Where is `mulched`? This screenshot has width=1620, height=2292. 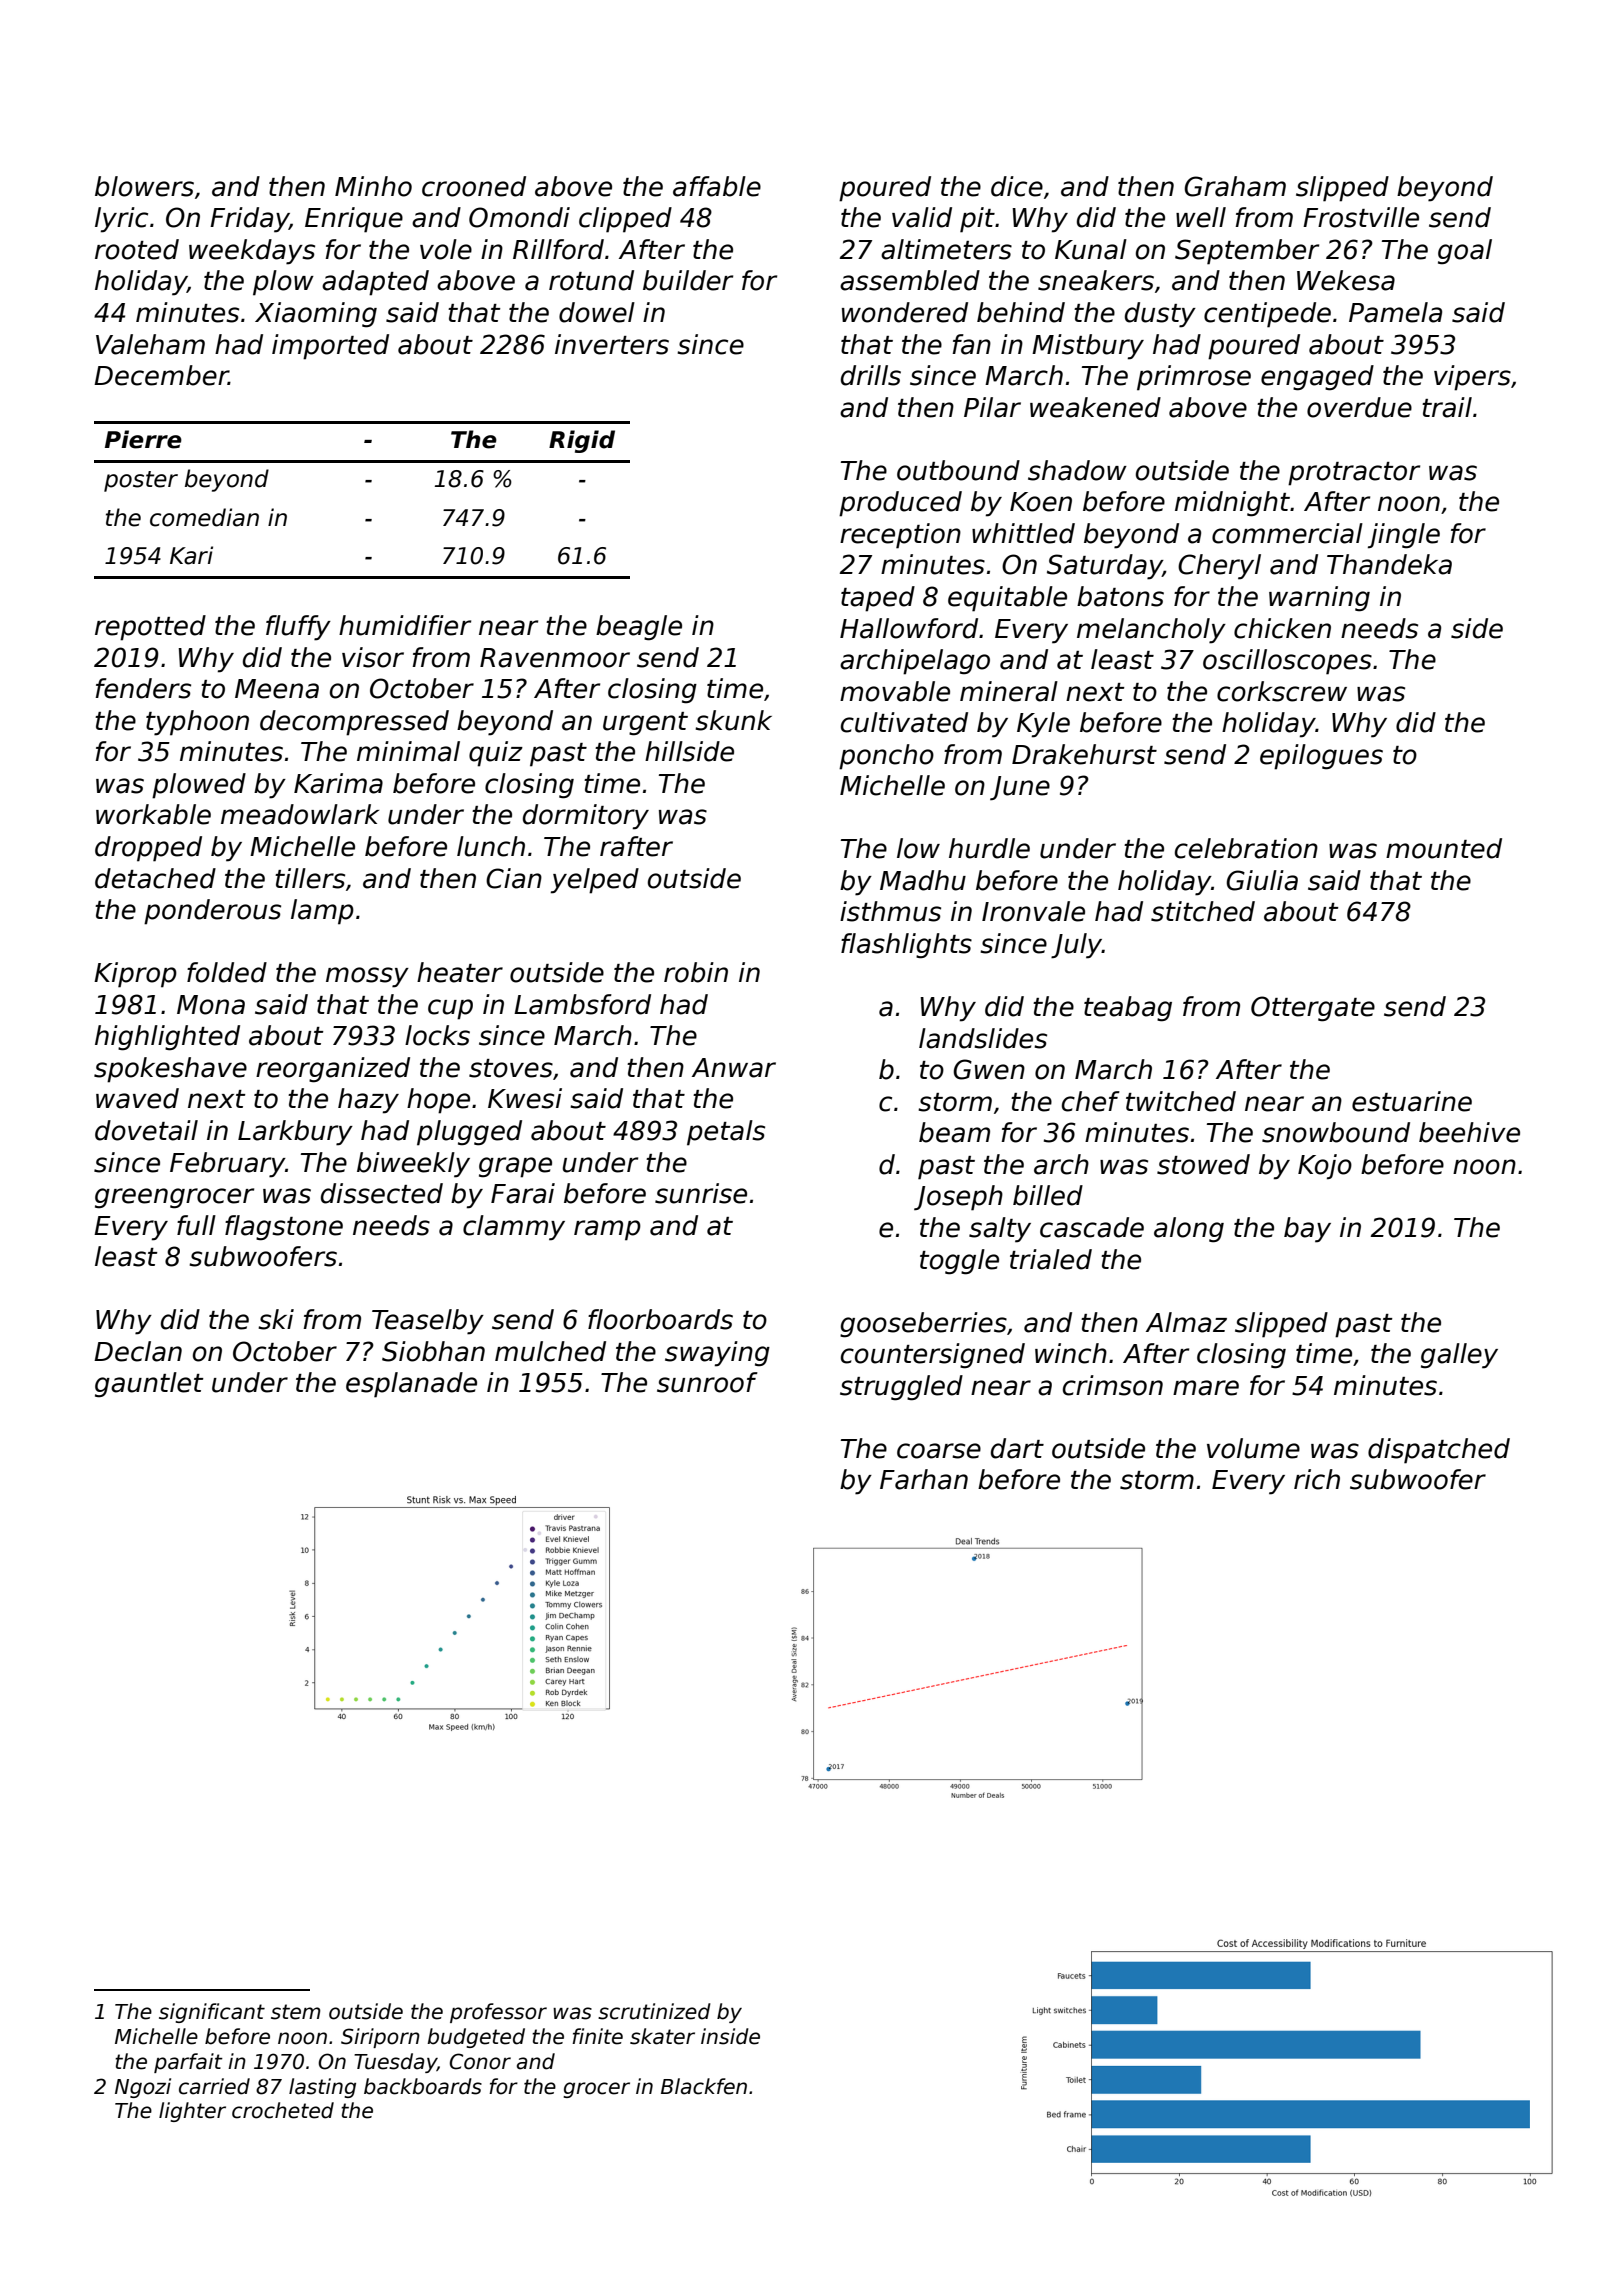
mulched is located at coordinates (550, 1351).
